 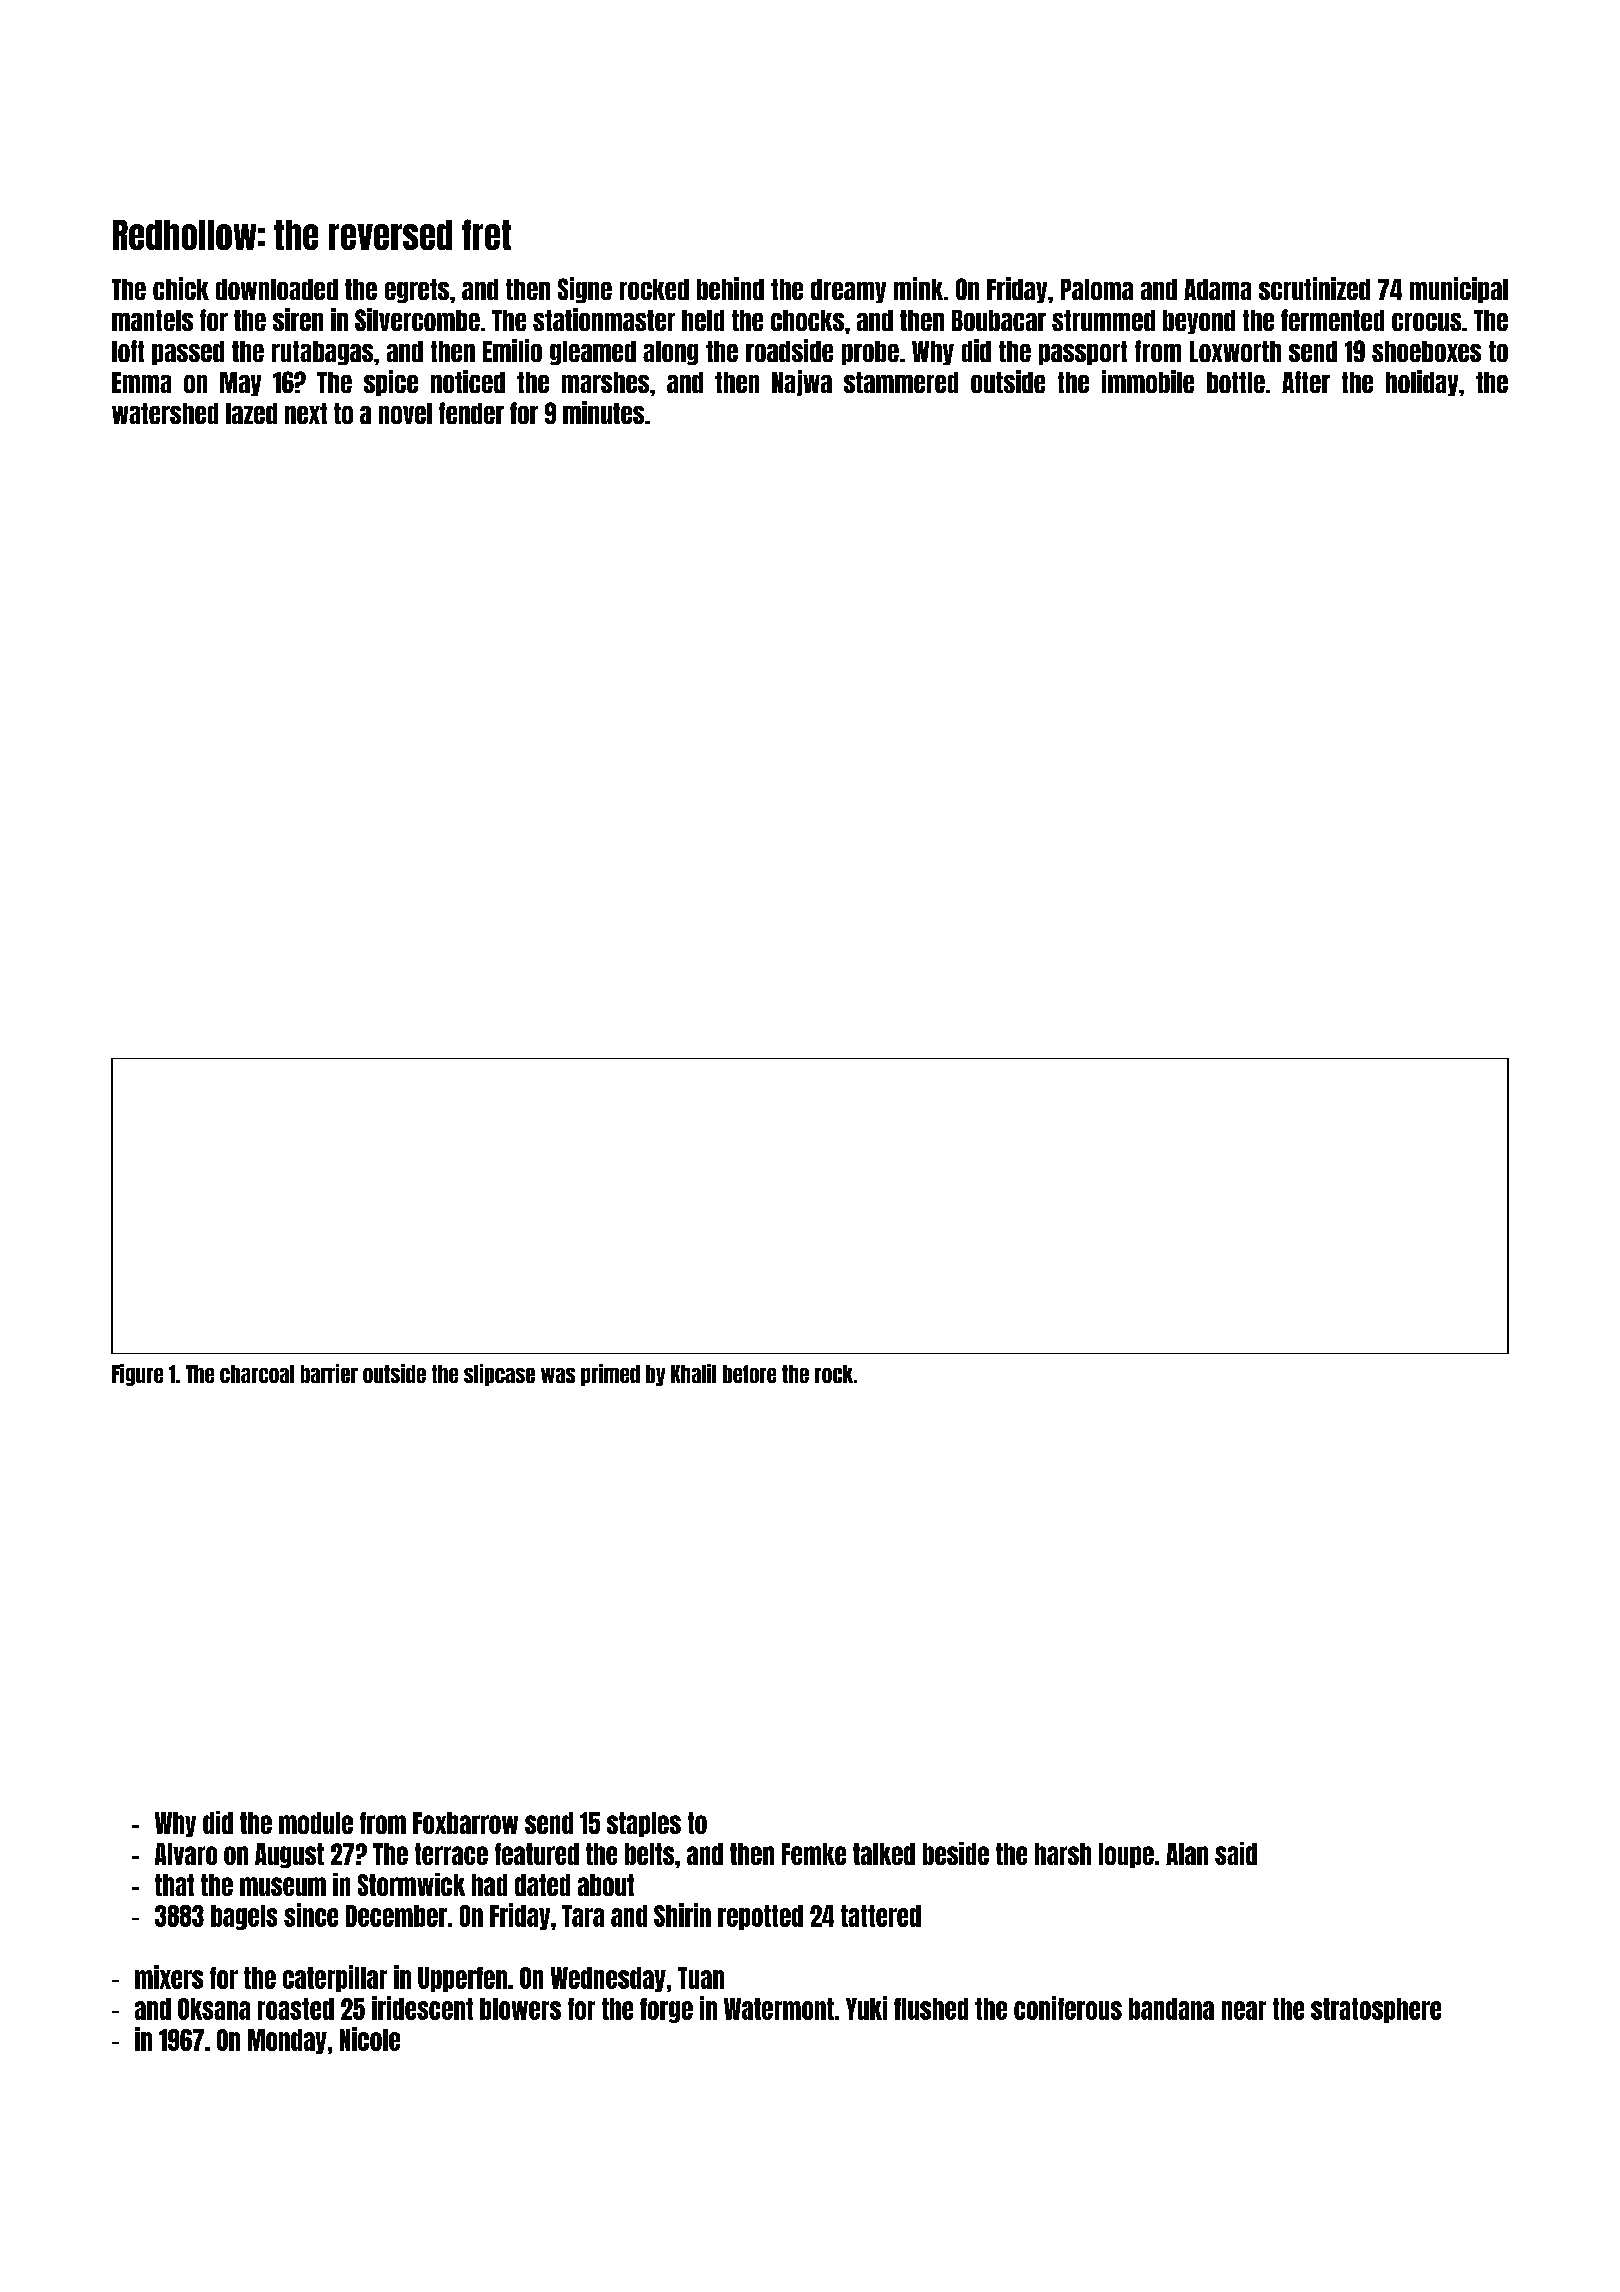 I want to click on novel, so click(x=405, y=413).
